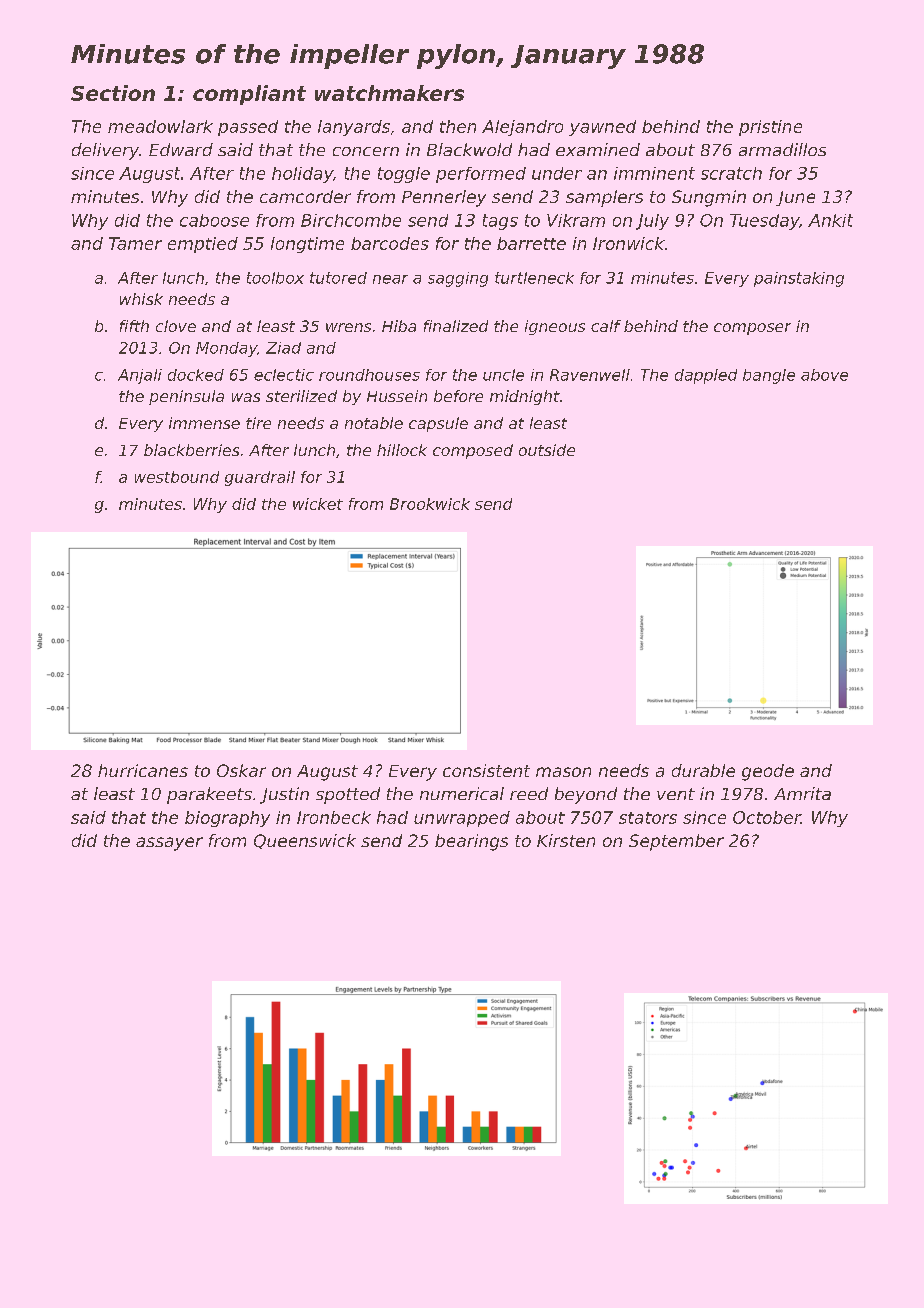 The height and width of the screenshot is (1308, 924). What do you see at coordinates (522, 128) in the screenshot?
I see `Alejandro` at bounding box center [522, 128].
